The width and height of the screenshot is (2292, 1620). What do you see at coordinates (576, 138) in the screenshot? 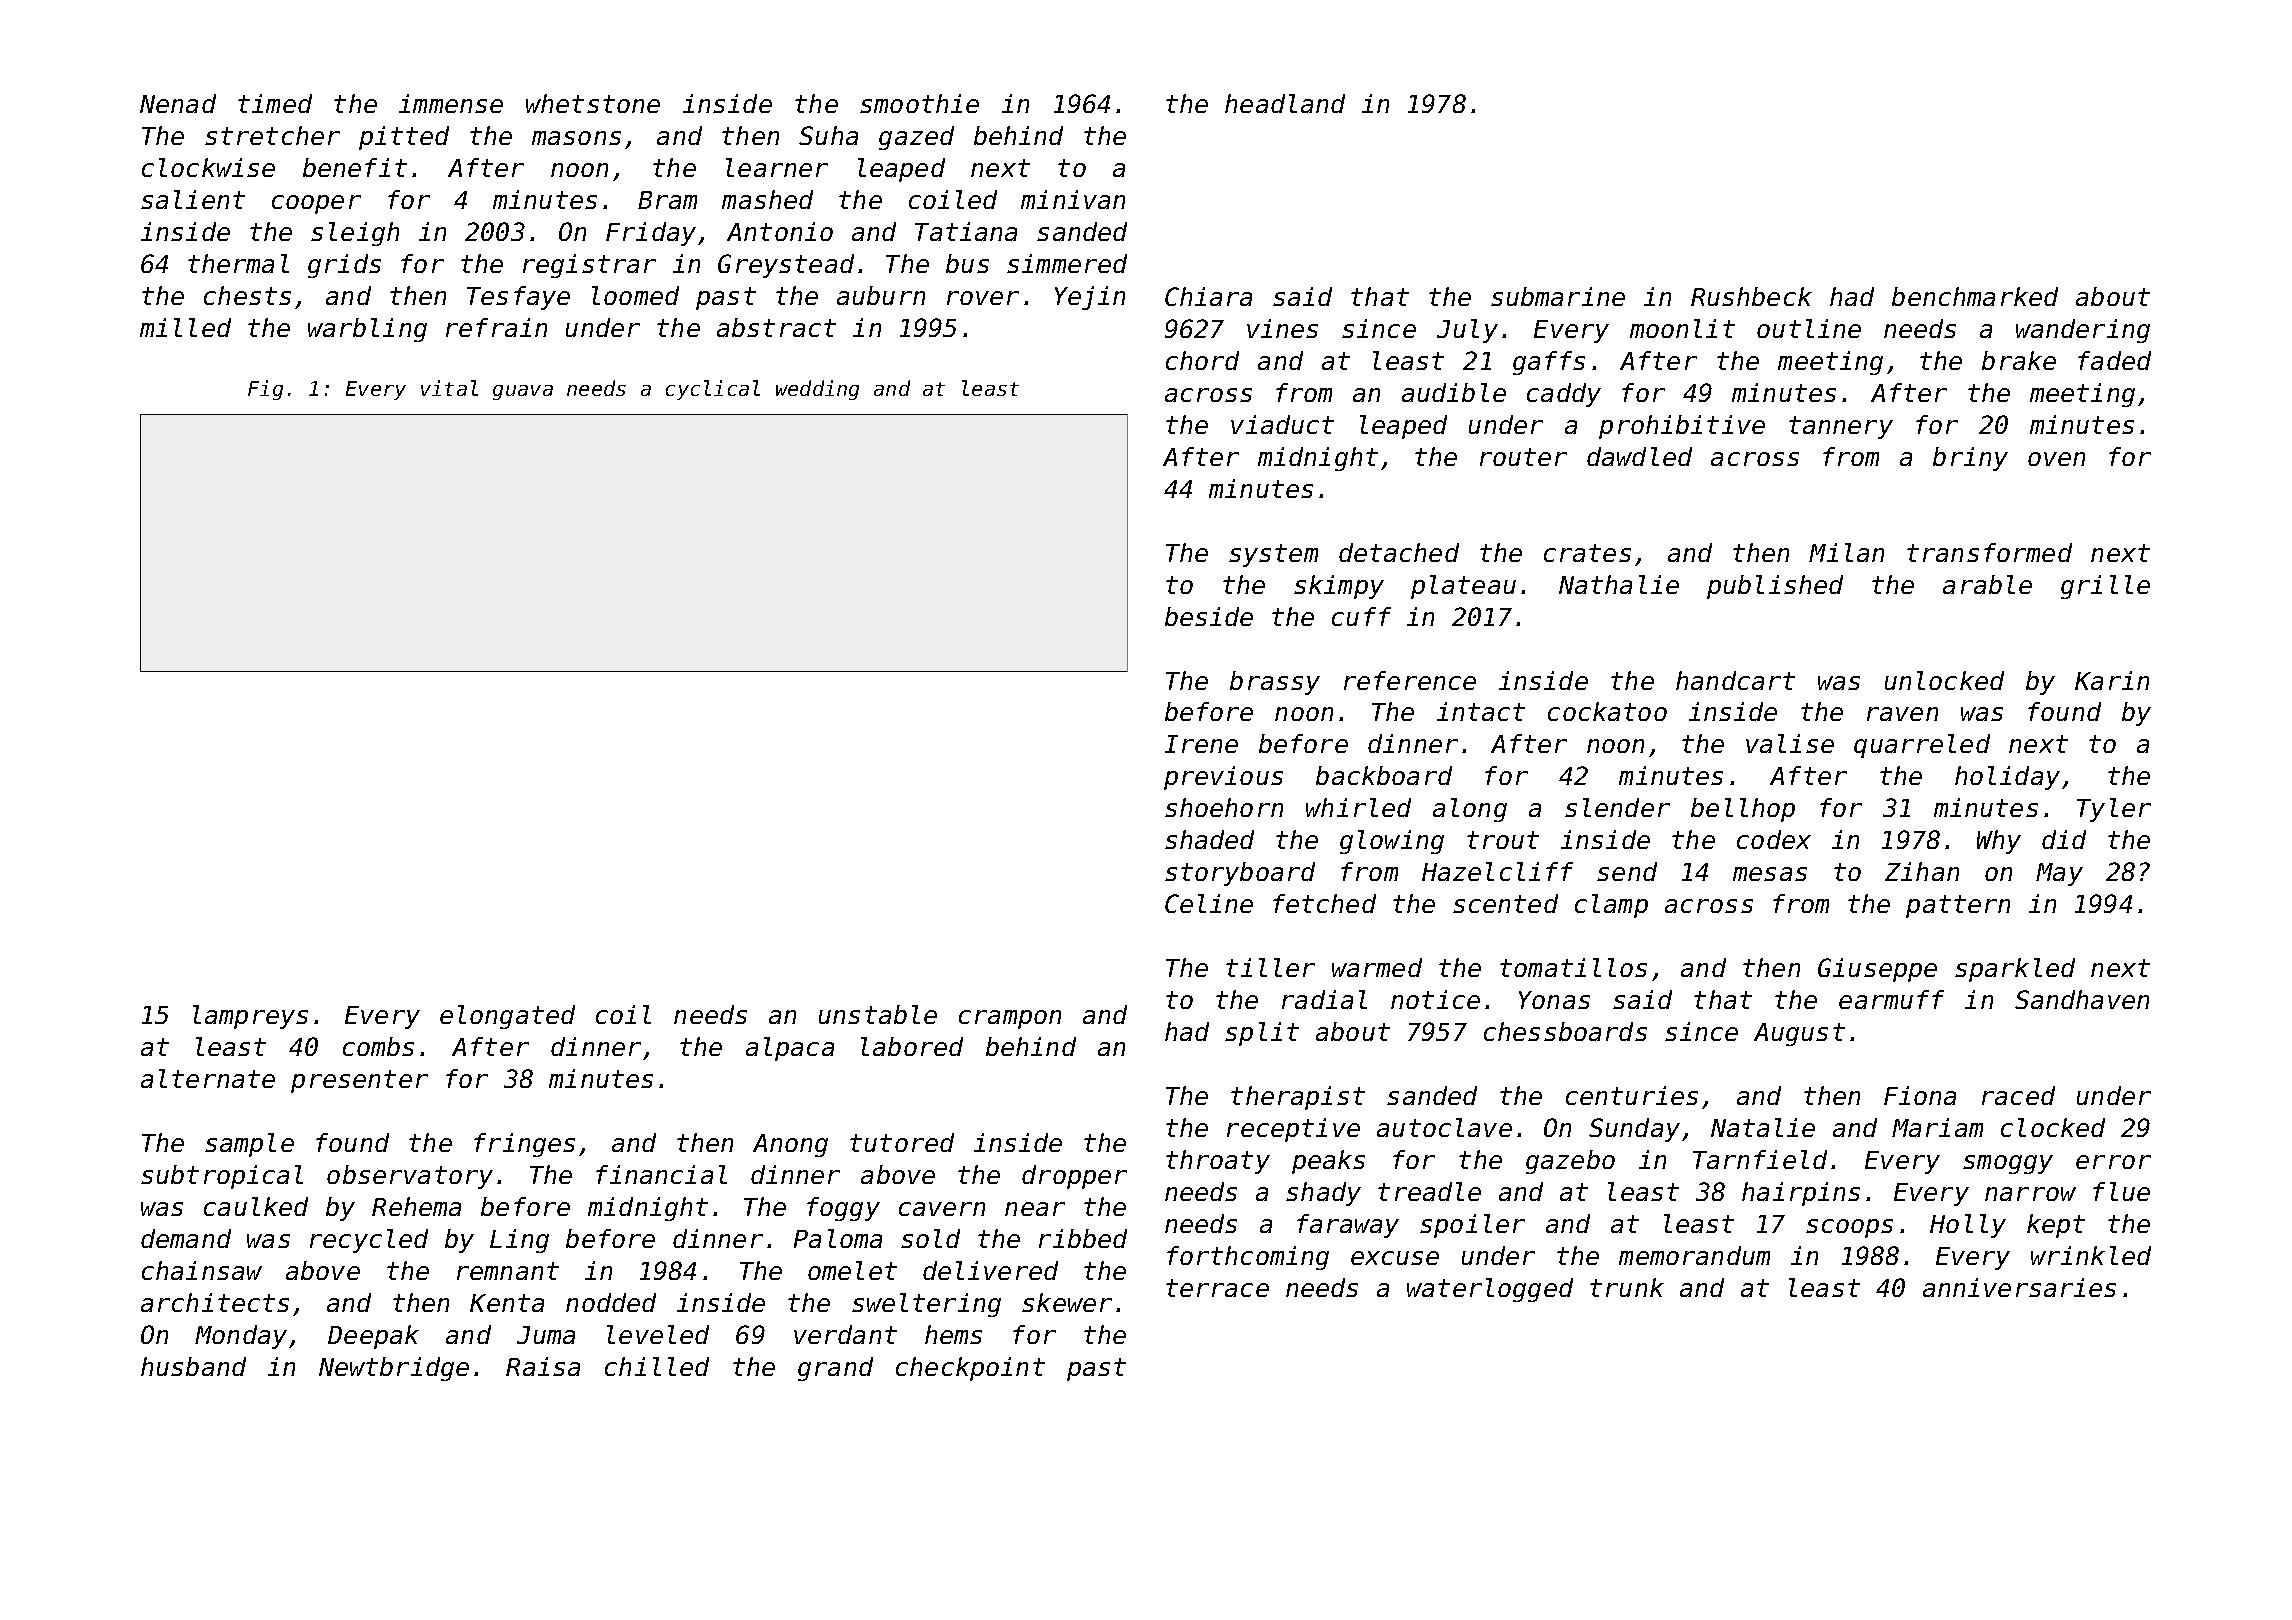
I see `masons` at bounding box center [576, 138].
